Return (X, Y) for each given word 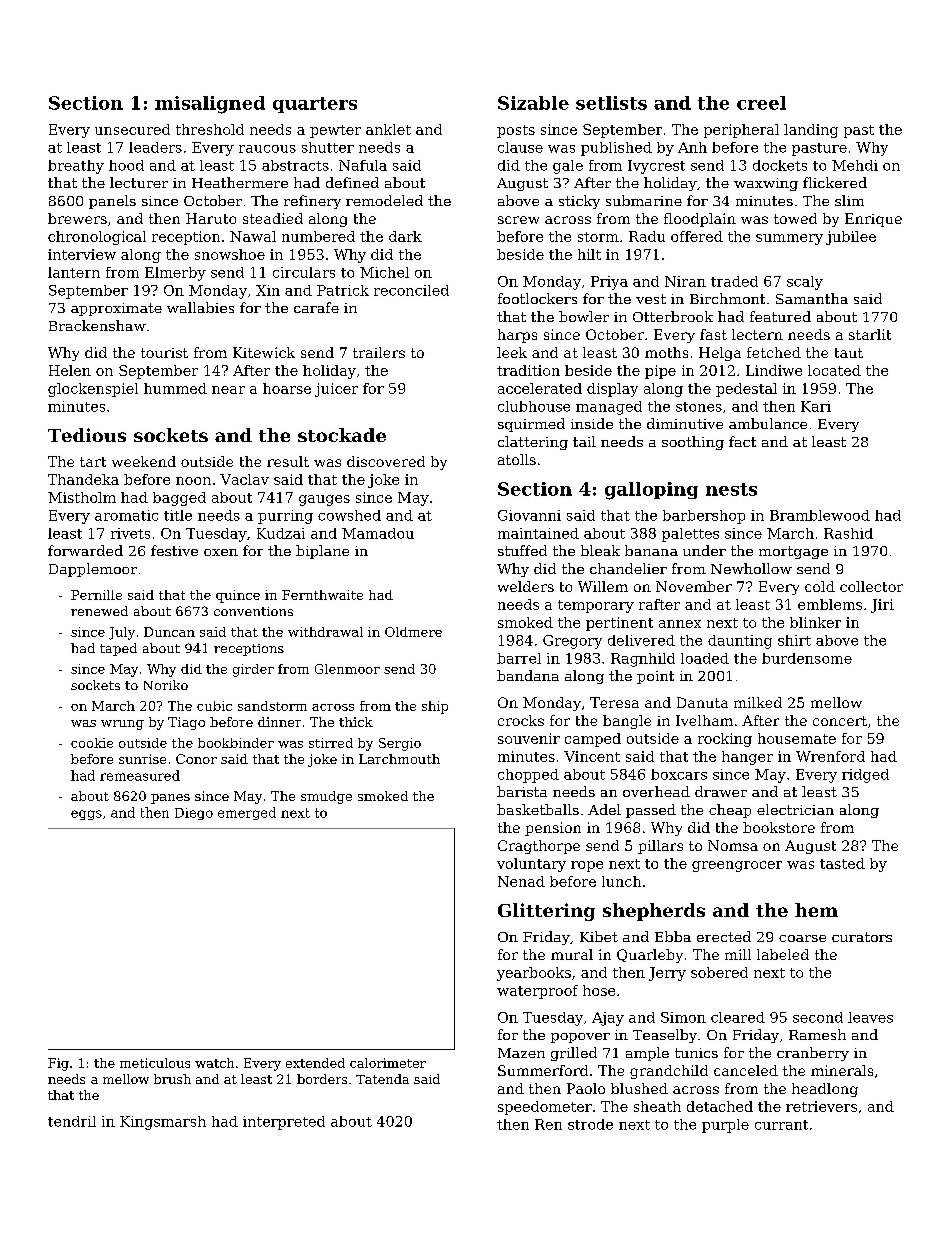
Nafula (363, 165)
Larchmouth (399, 759)
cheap (730, 811)
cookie (92, 743)
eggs (86, 815)
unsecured (132, 129)
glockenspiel (93, 390)
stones (699, 407)
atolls (517, 459)
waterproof (537, 992)
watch (214, 1063)
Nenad (521, 881)
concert (840, 721)
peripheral (741, 131)
